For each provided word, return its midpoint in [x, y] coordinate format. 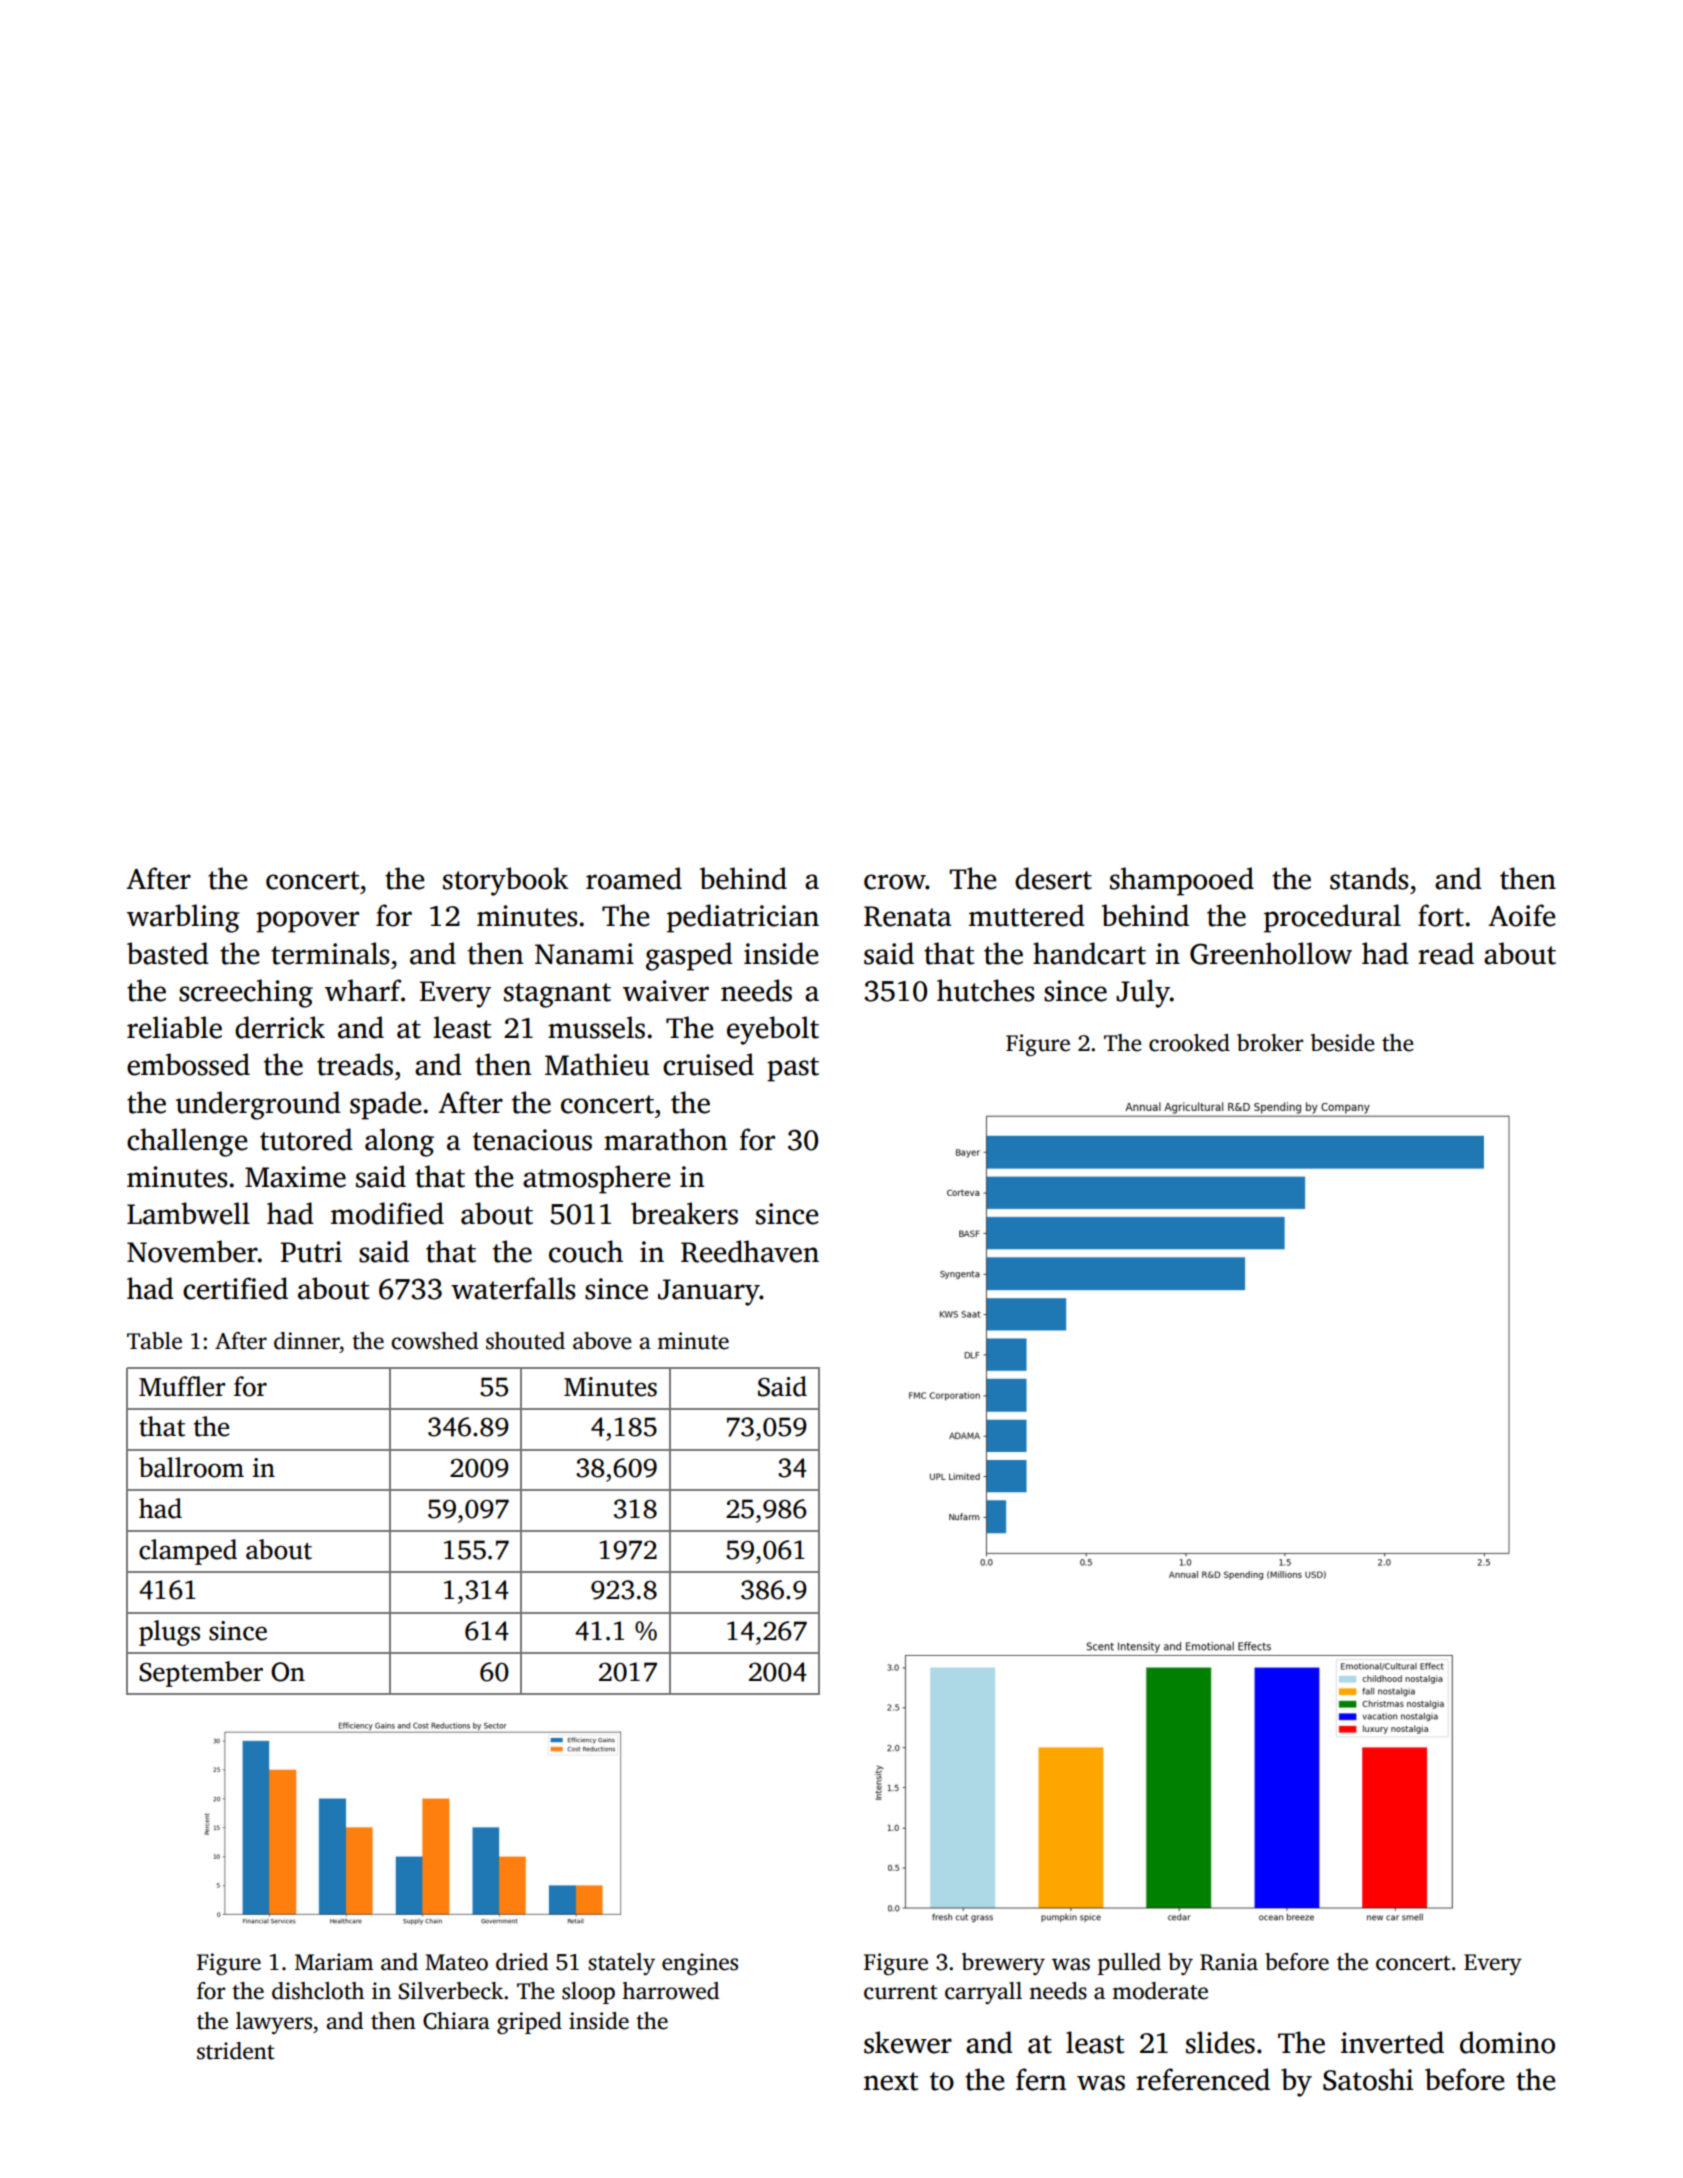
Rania [1229, 1962]
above [602, 1341]
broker [1270, 1043]
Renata [908, 916]
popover [307, 922]
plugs [169, 1633]
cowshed [434, 1341]
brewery [1003, 1964]
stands [1369, 878]
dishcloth [318, 1991]
